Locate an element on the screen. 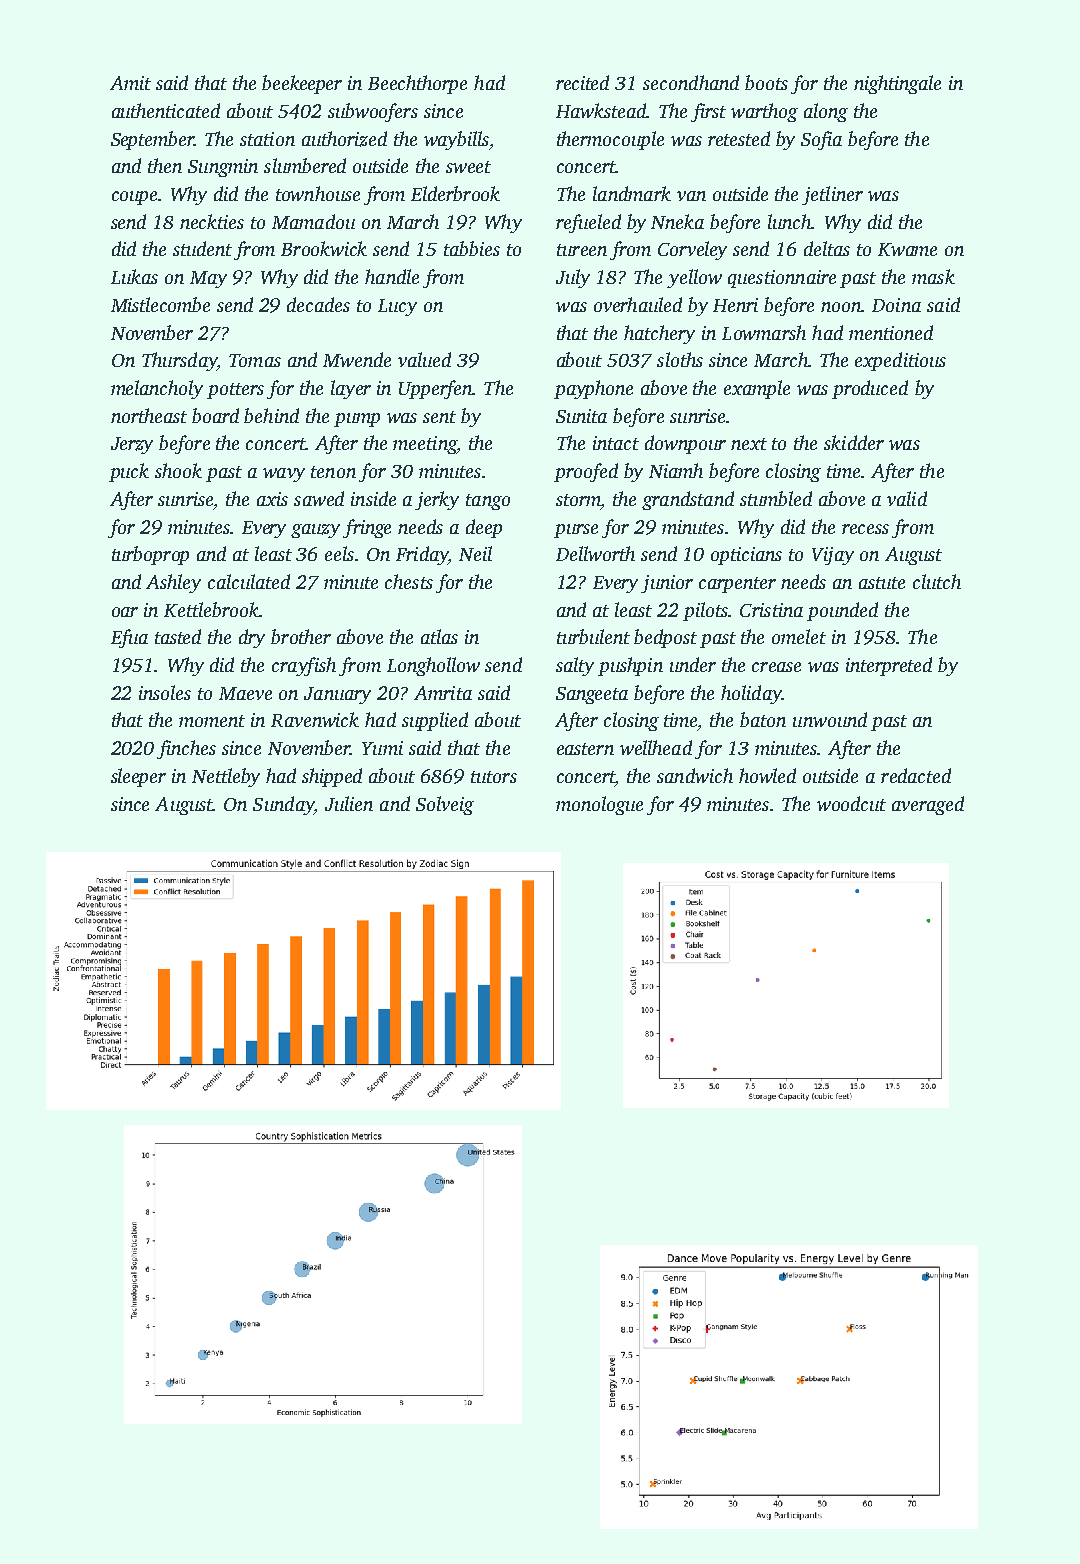 This screenshot has height=1564, width=1080. overhauled is located at coordinates (638, 304).
